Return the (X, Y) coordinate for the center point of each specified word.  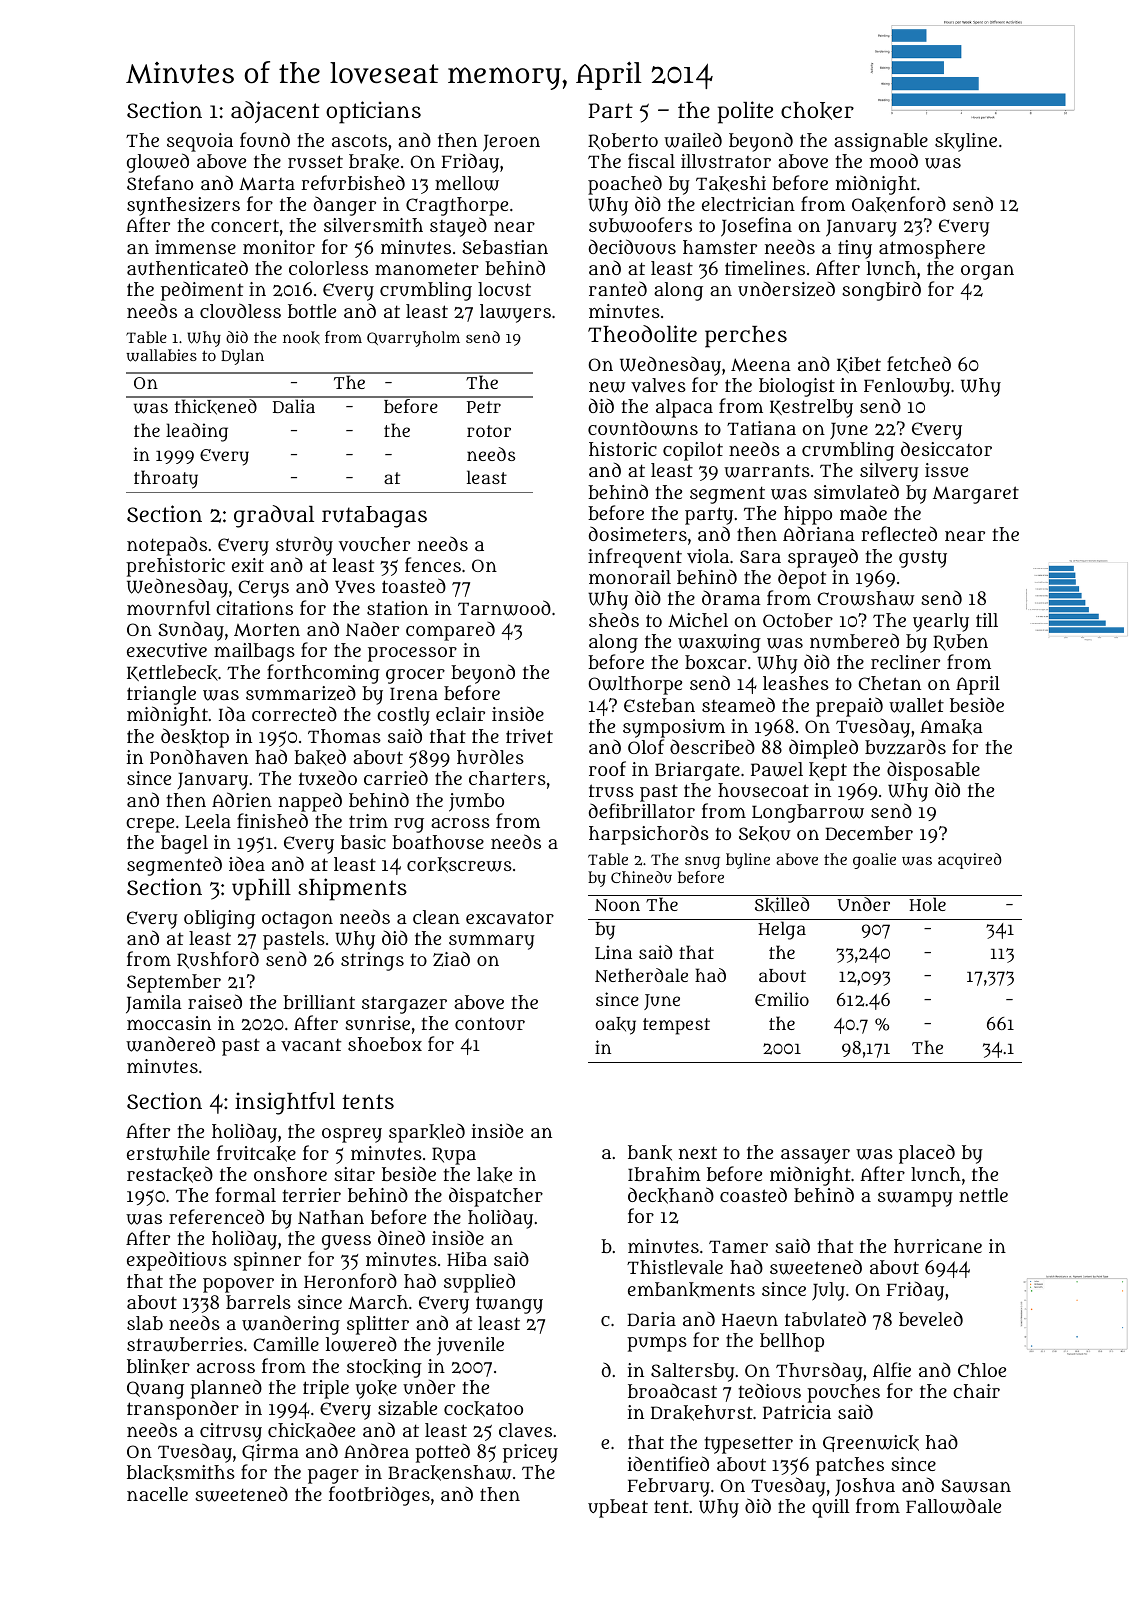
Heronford (350, 1280)
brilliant (319, 1002)
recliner (905, 662)
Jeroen (511, 143)
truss (611, 791)
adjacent (275, 112)
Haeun (750, 1320)
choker (817, 111)
